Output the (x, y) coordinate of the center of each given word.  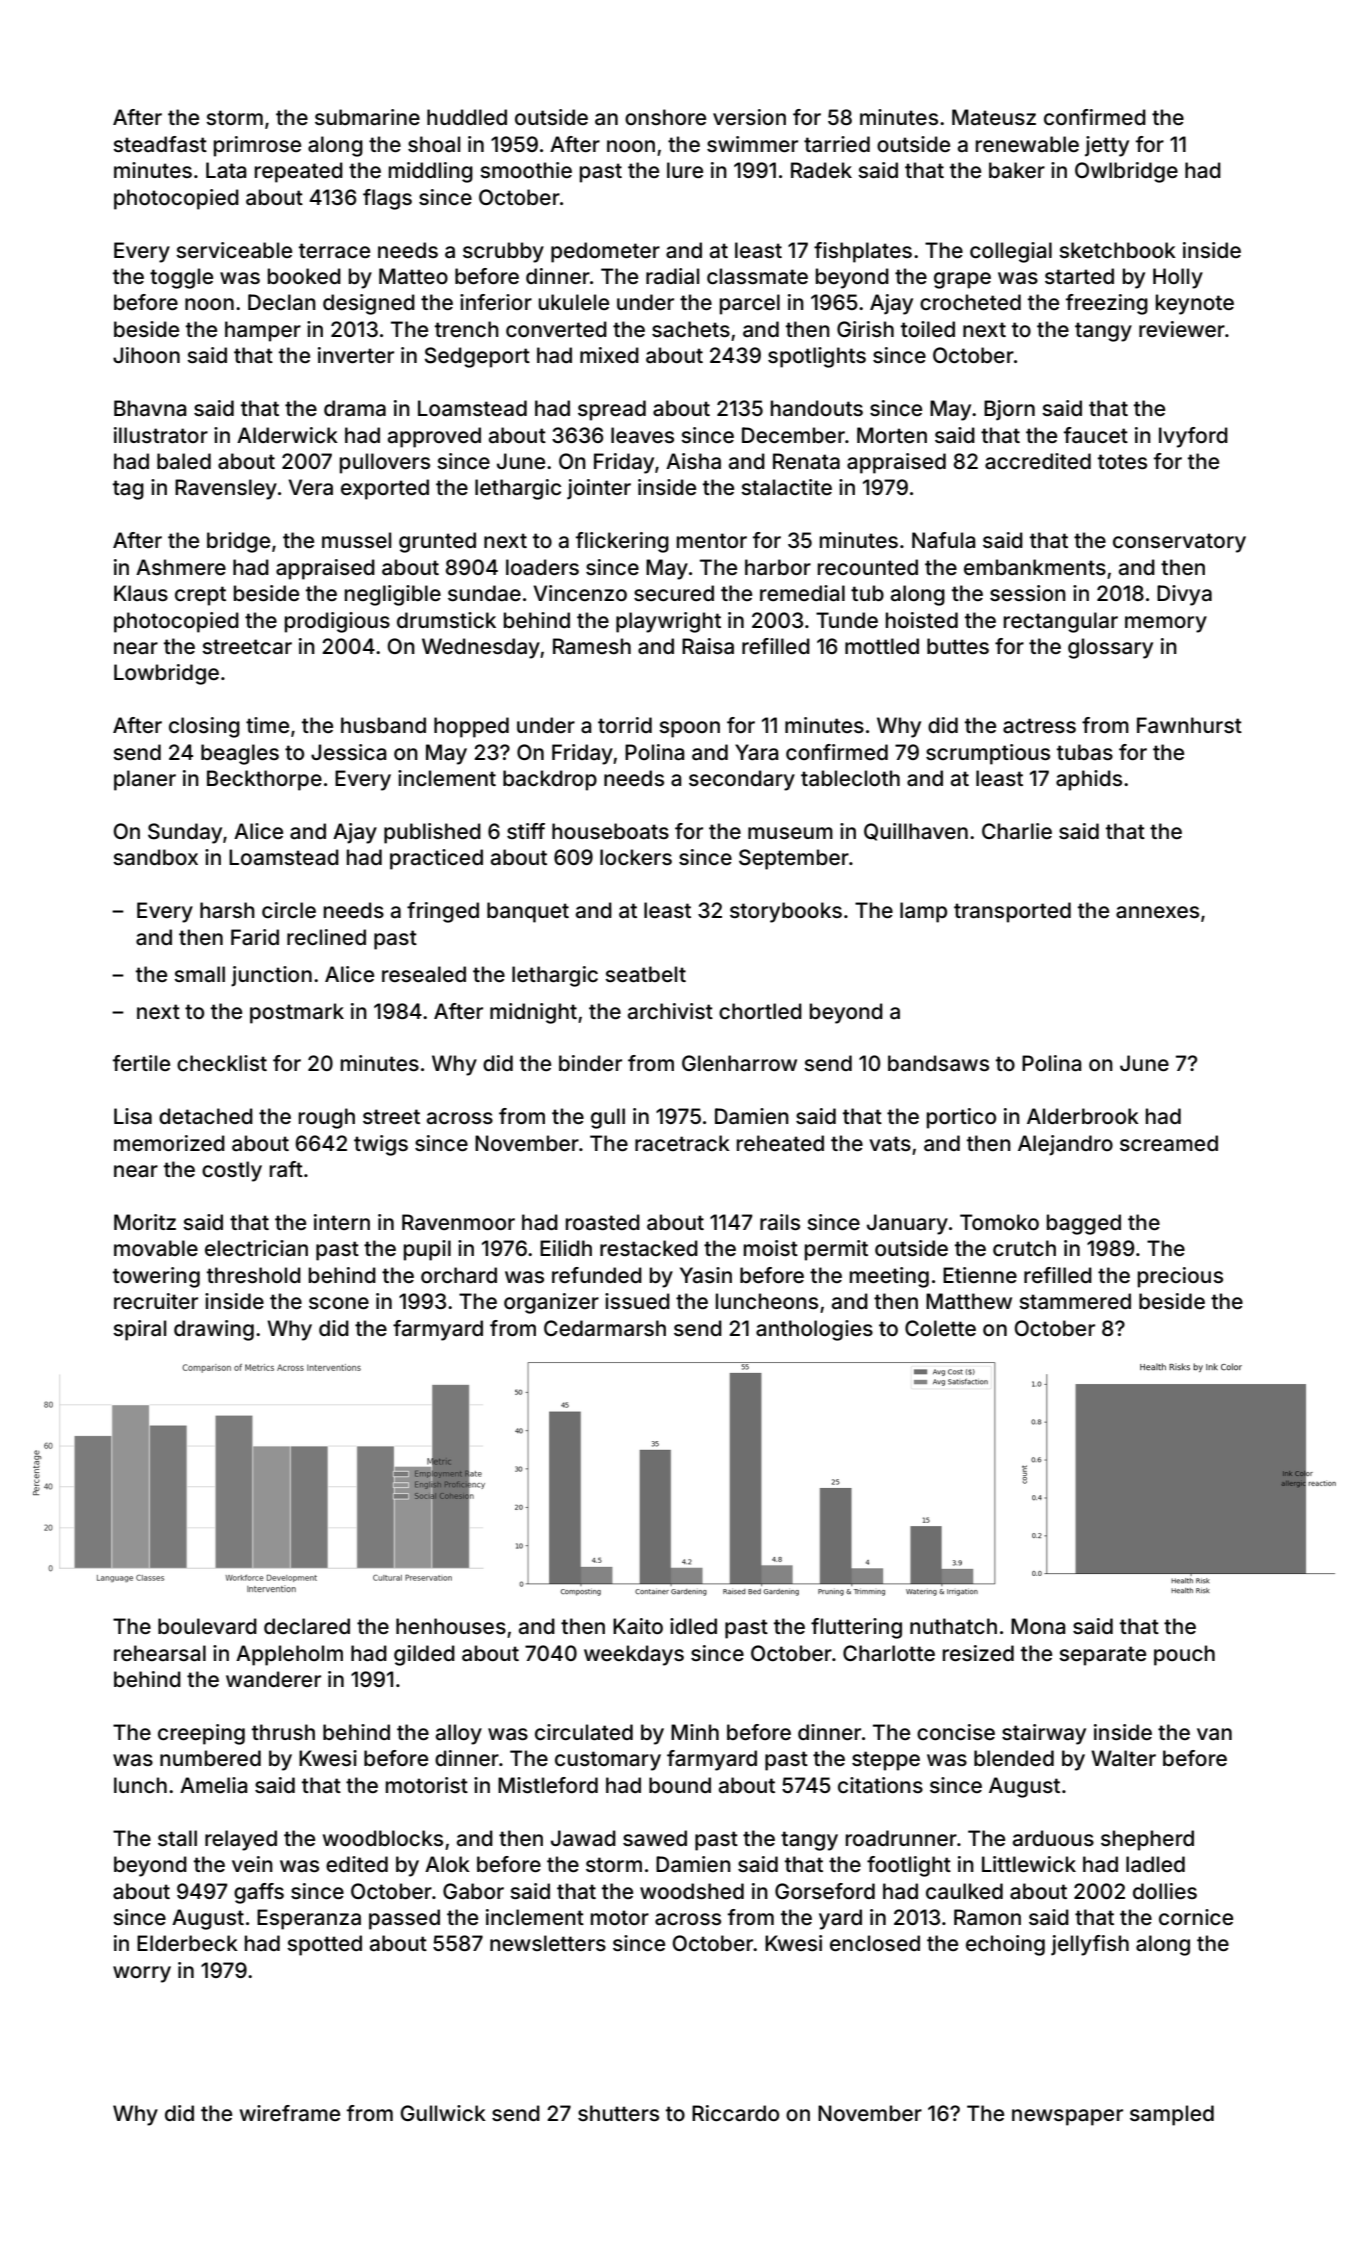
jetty (1107, 146)
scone (339, 1303)
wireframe (290, 2113)
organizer (551, 1303)
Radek (821, 170)
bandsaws (938, 1063)
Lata (226, 170)
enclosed (875, 1943)
